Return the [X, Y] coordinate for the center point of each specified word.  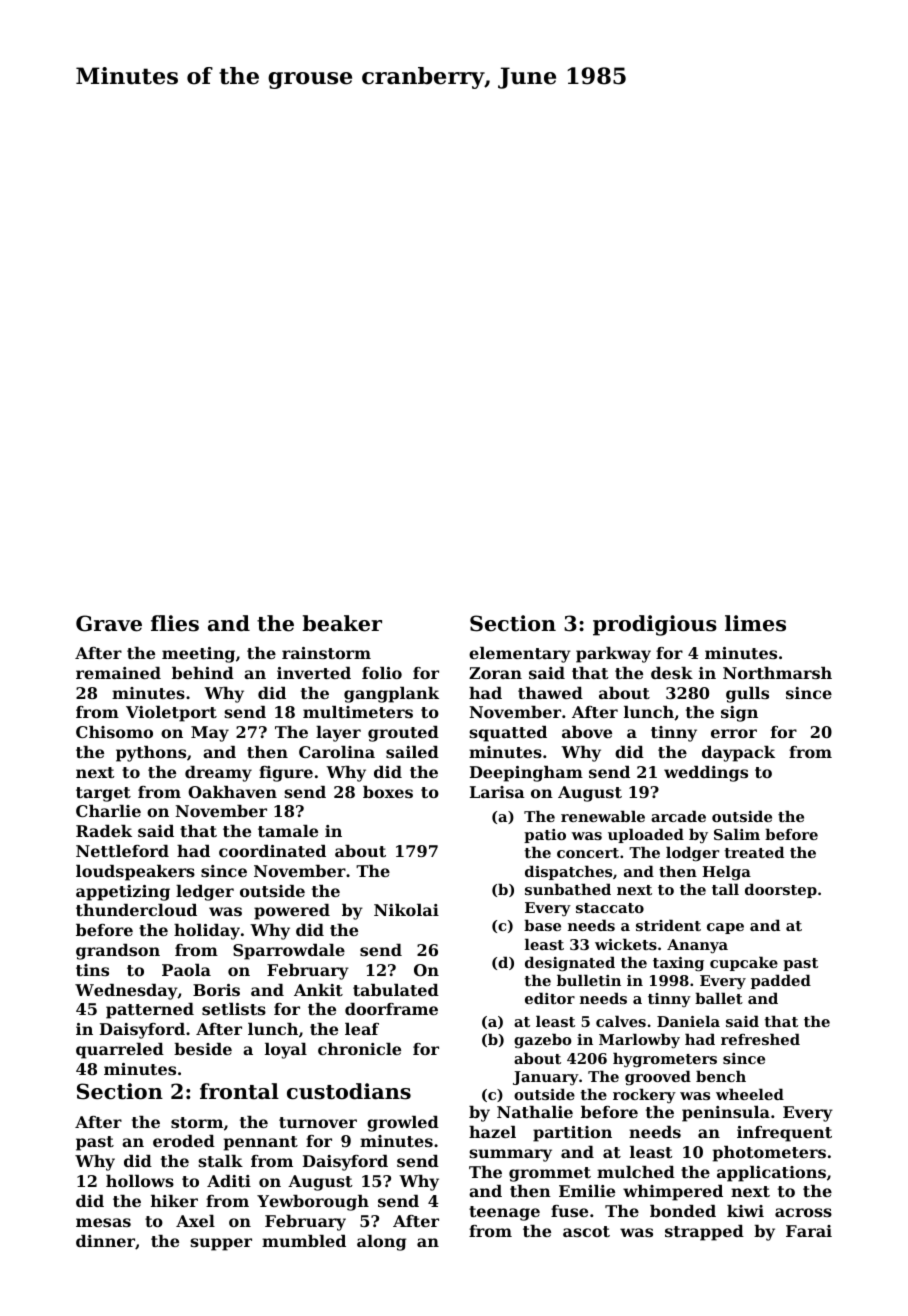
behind [203, 673]
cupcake [744, 963]
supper [221, 1244]
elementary [520, 655]
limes [755, 623]
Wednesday [126, 992]
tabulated [396, 990]
